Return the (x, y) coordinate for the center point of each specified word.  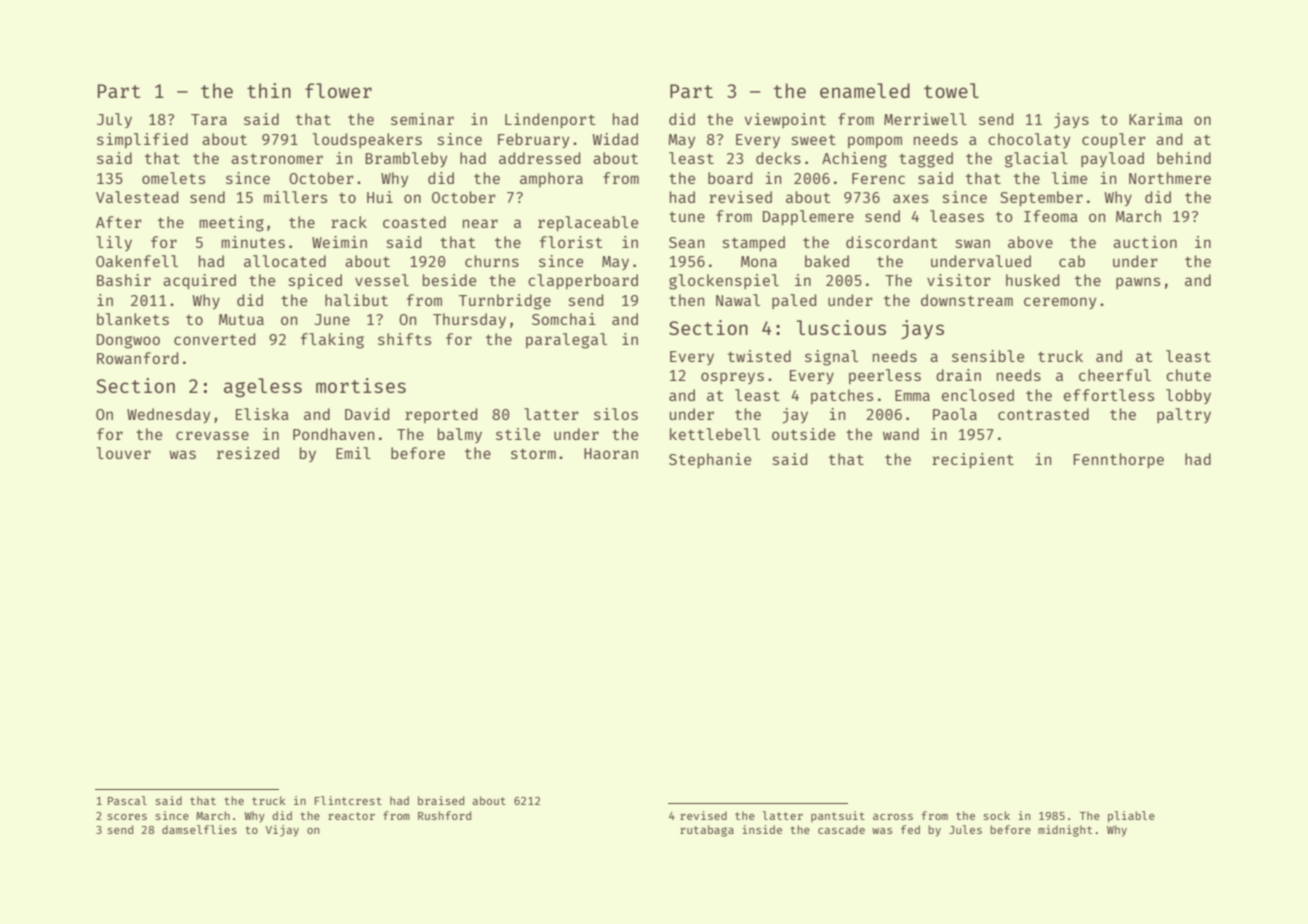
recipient (973, 460)
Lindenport (550, 120)
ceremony (1060, 303)
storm (533, 454)
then (686, 300)
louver (123, 453)
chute (1188, 375)
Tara (209, 119)
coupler (1114, 140)
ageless (263, 387)
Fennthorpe (1118, 460)
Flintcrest (348, 800)
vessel (382, 280)
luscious (841, 327)
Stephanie (710, 460)
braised (441, 800)
